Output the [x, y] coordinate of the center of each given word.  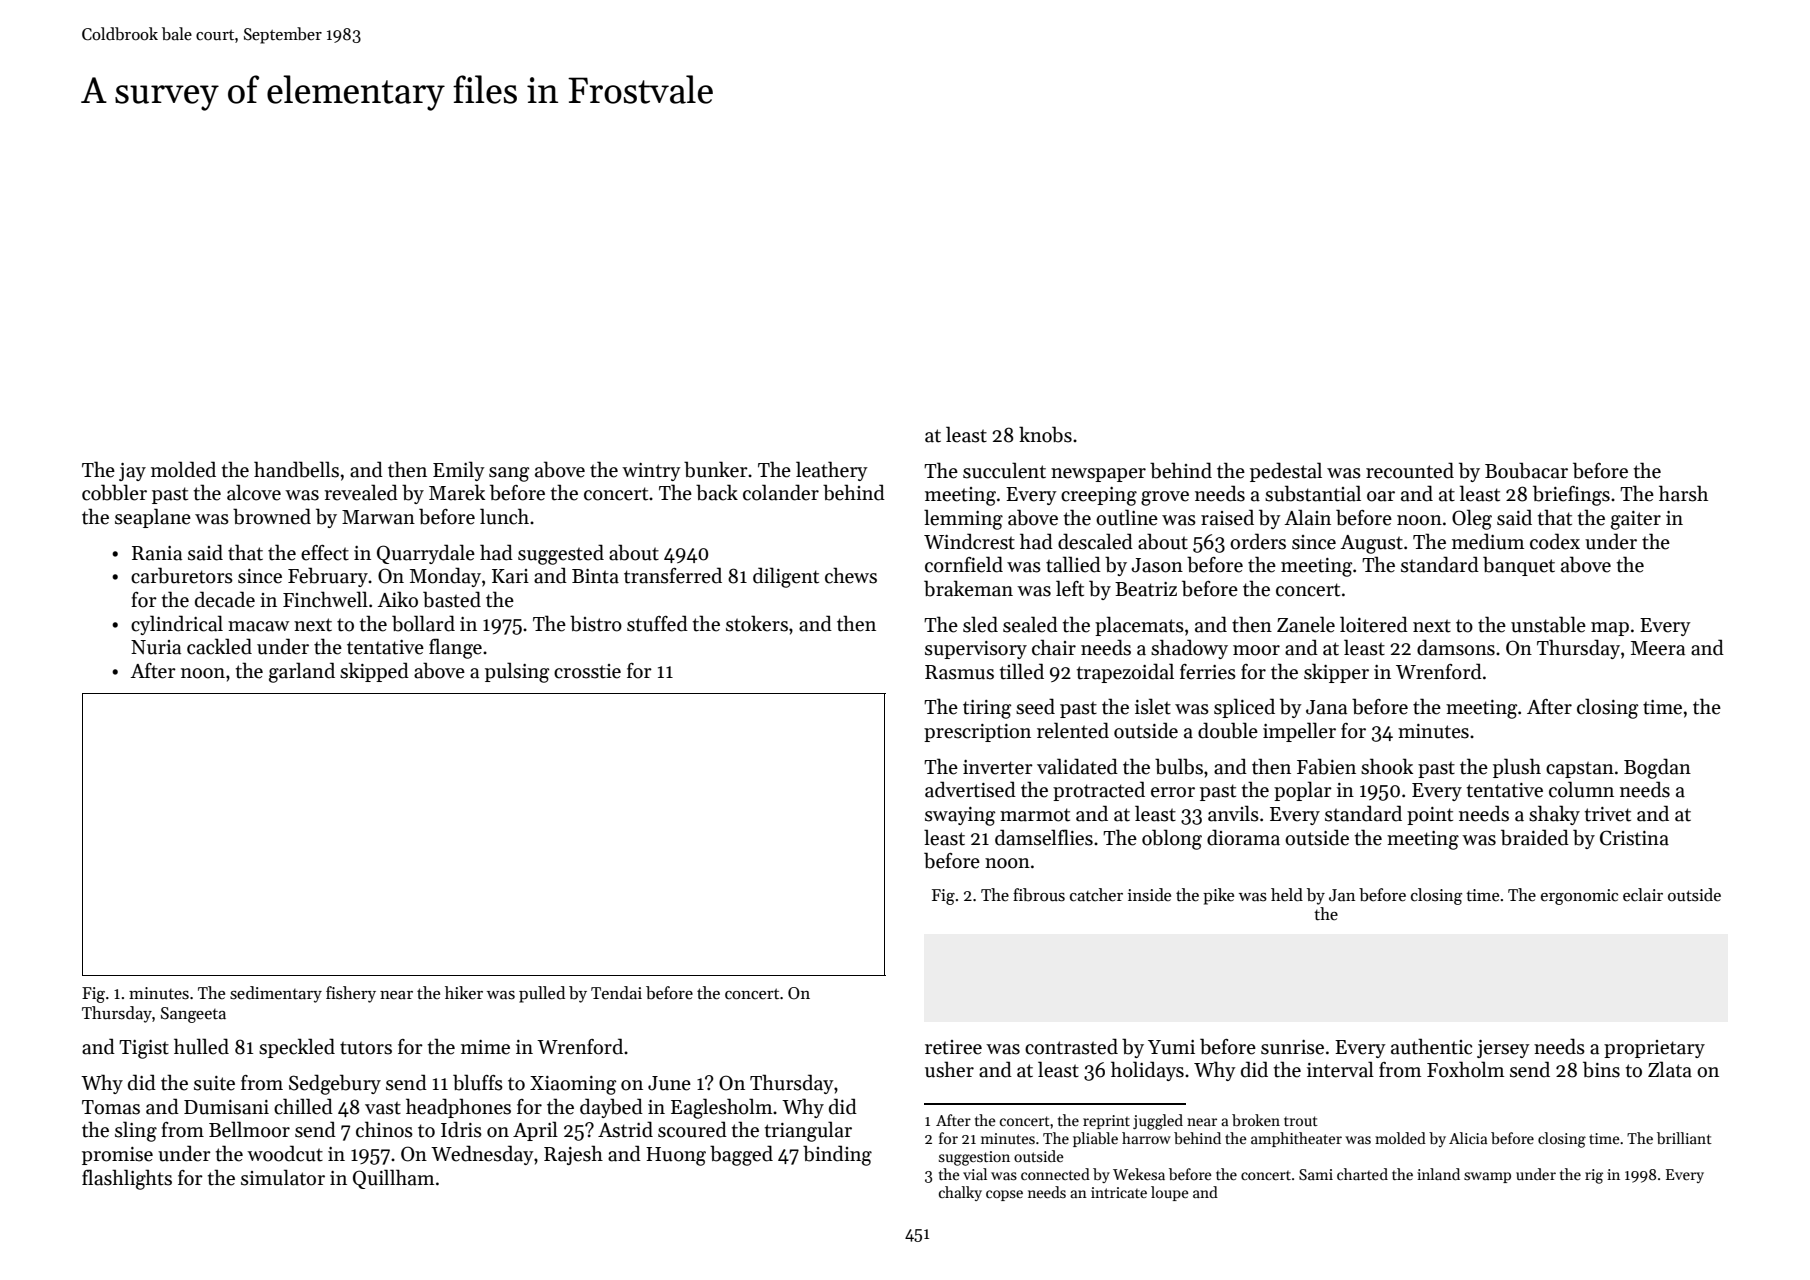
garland [302, 672]
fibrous [1039, 895]
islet [1153, 706]
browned [272, 516]
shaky [1554, 815]
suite [214, 1083]
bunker [716, 469]
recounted [1410, 470]
